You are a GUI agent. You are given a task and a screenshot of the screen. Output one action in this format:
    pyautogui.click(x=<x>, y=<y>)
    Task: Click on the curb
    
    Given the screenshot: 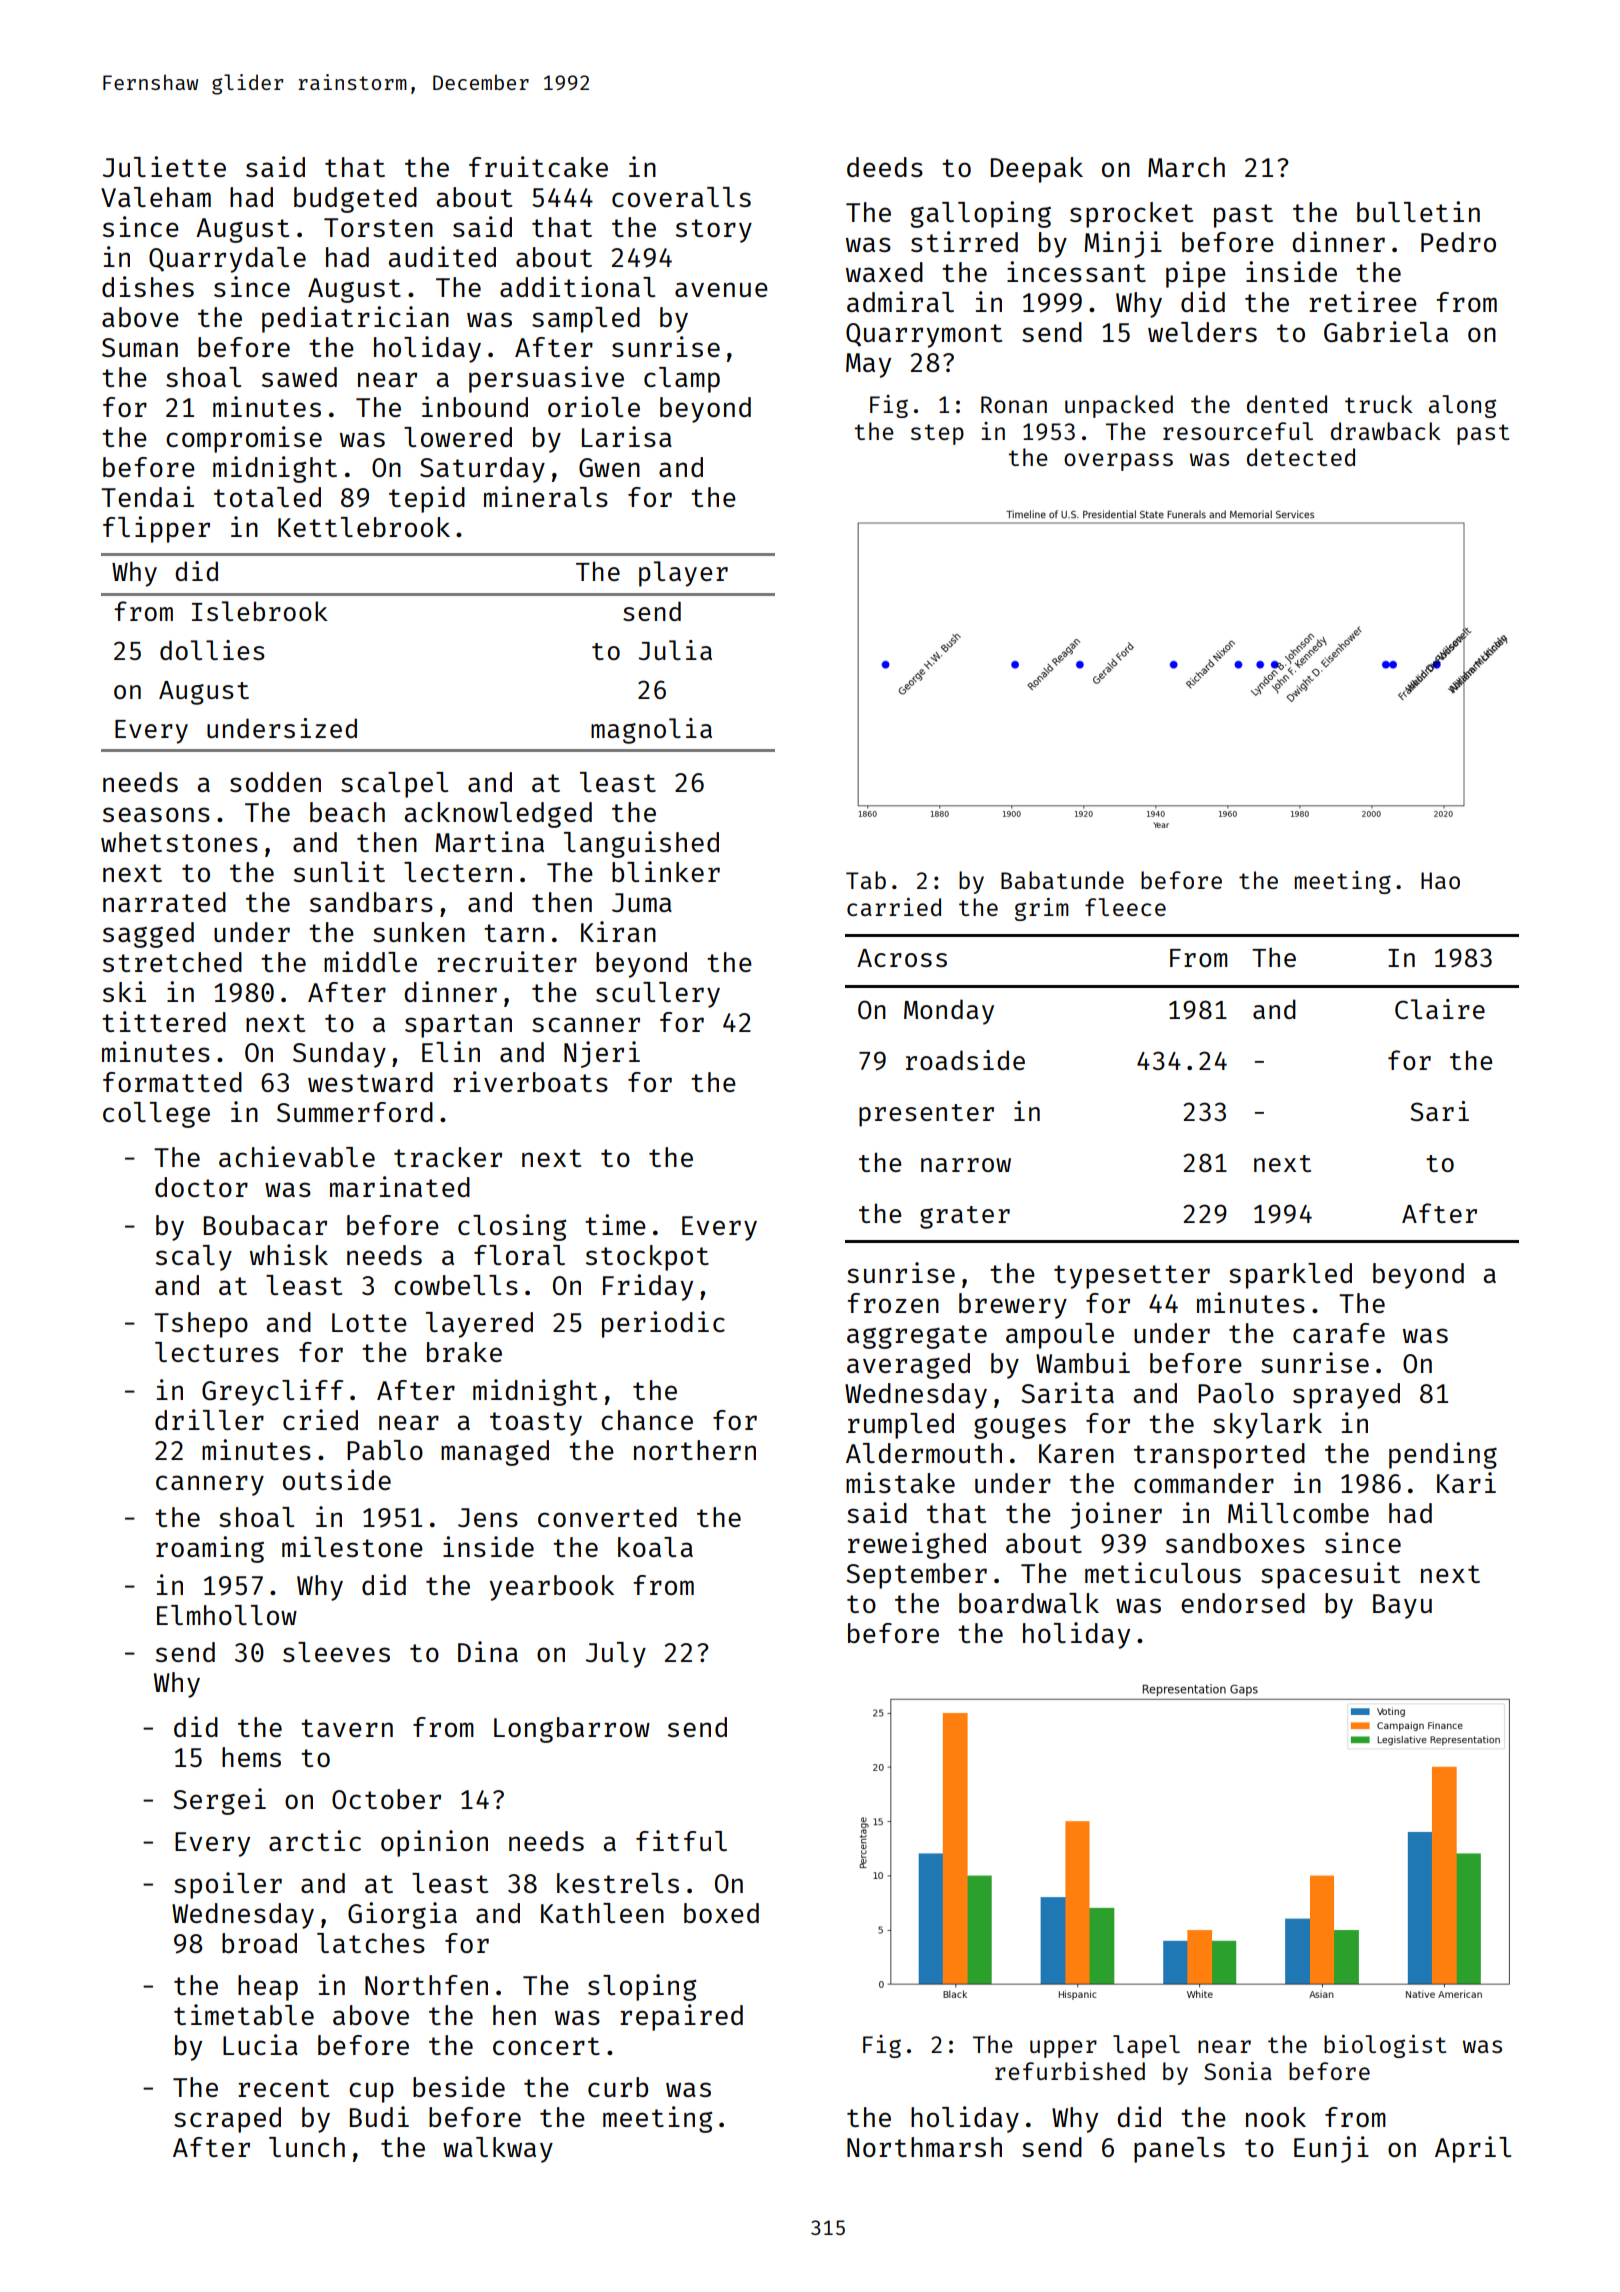 What is the action you would take?
    pyautogui.click(x=618, y=2087)
